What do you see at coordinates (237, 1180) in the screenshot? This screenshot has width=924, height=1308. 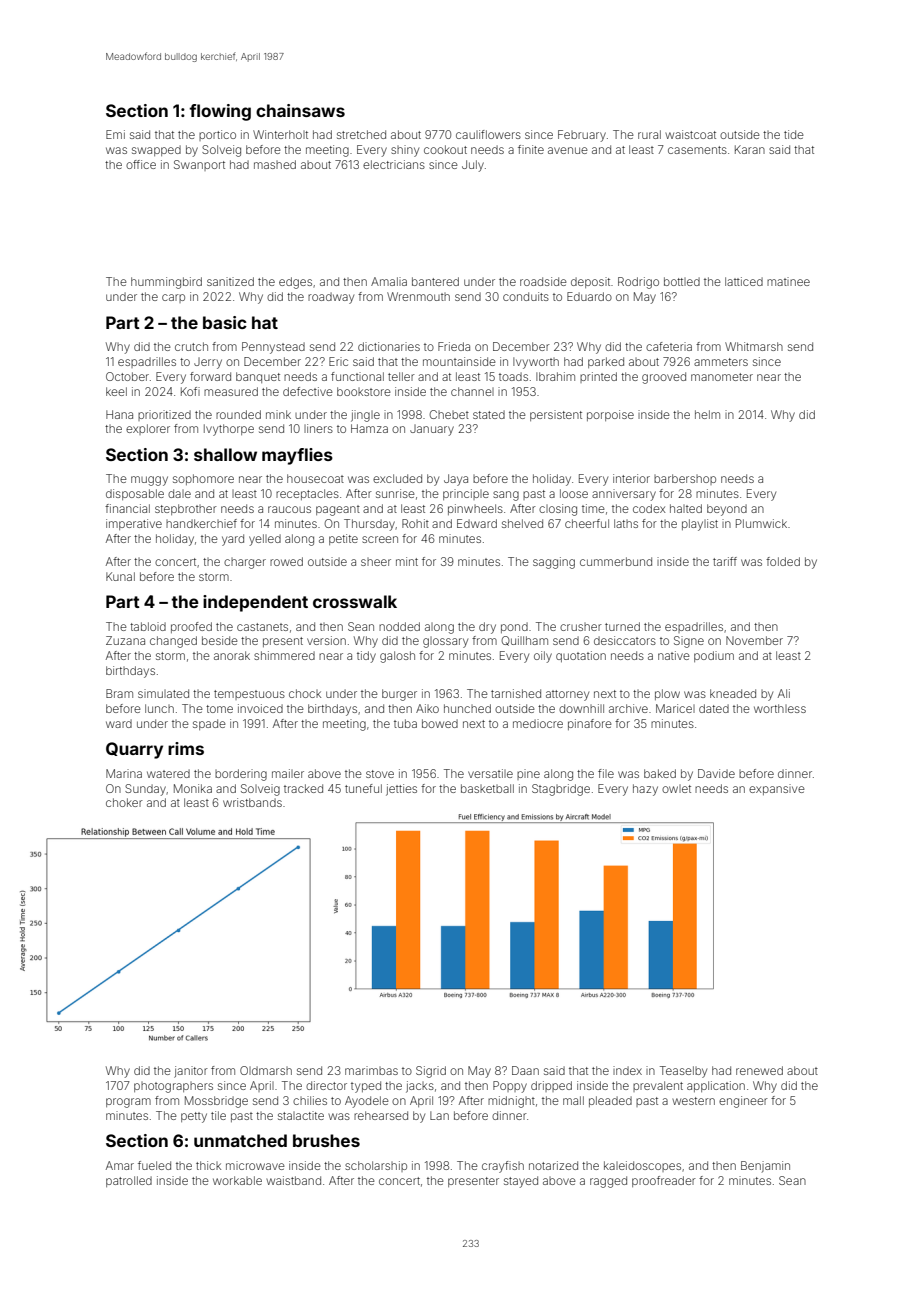 I see `workable` at bounding box center [237, 1180].
